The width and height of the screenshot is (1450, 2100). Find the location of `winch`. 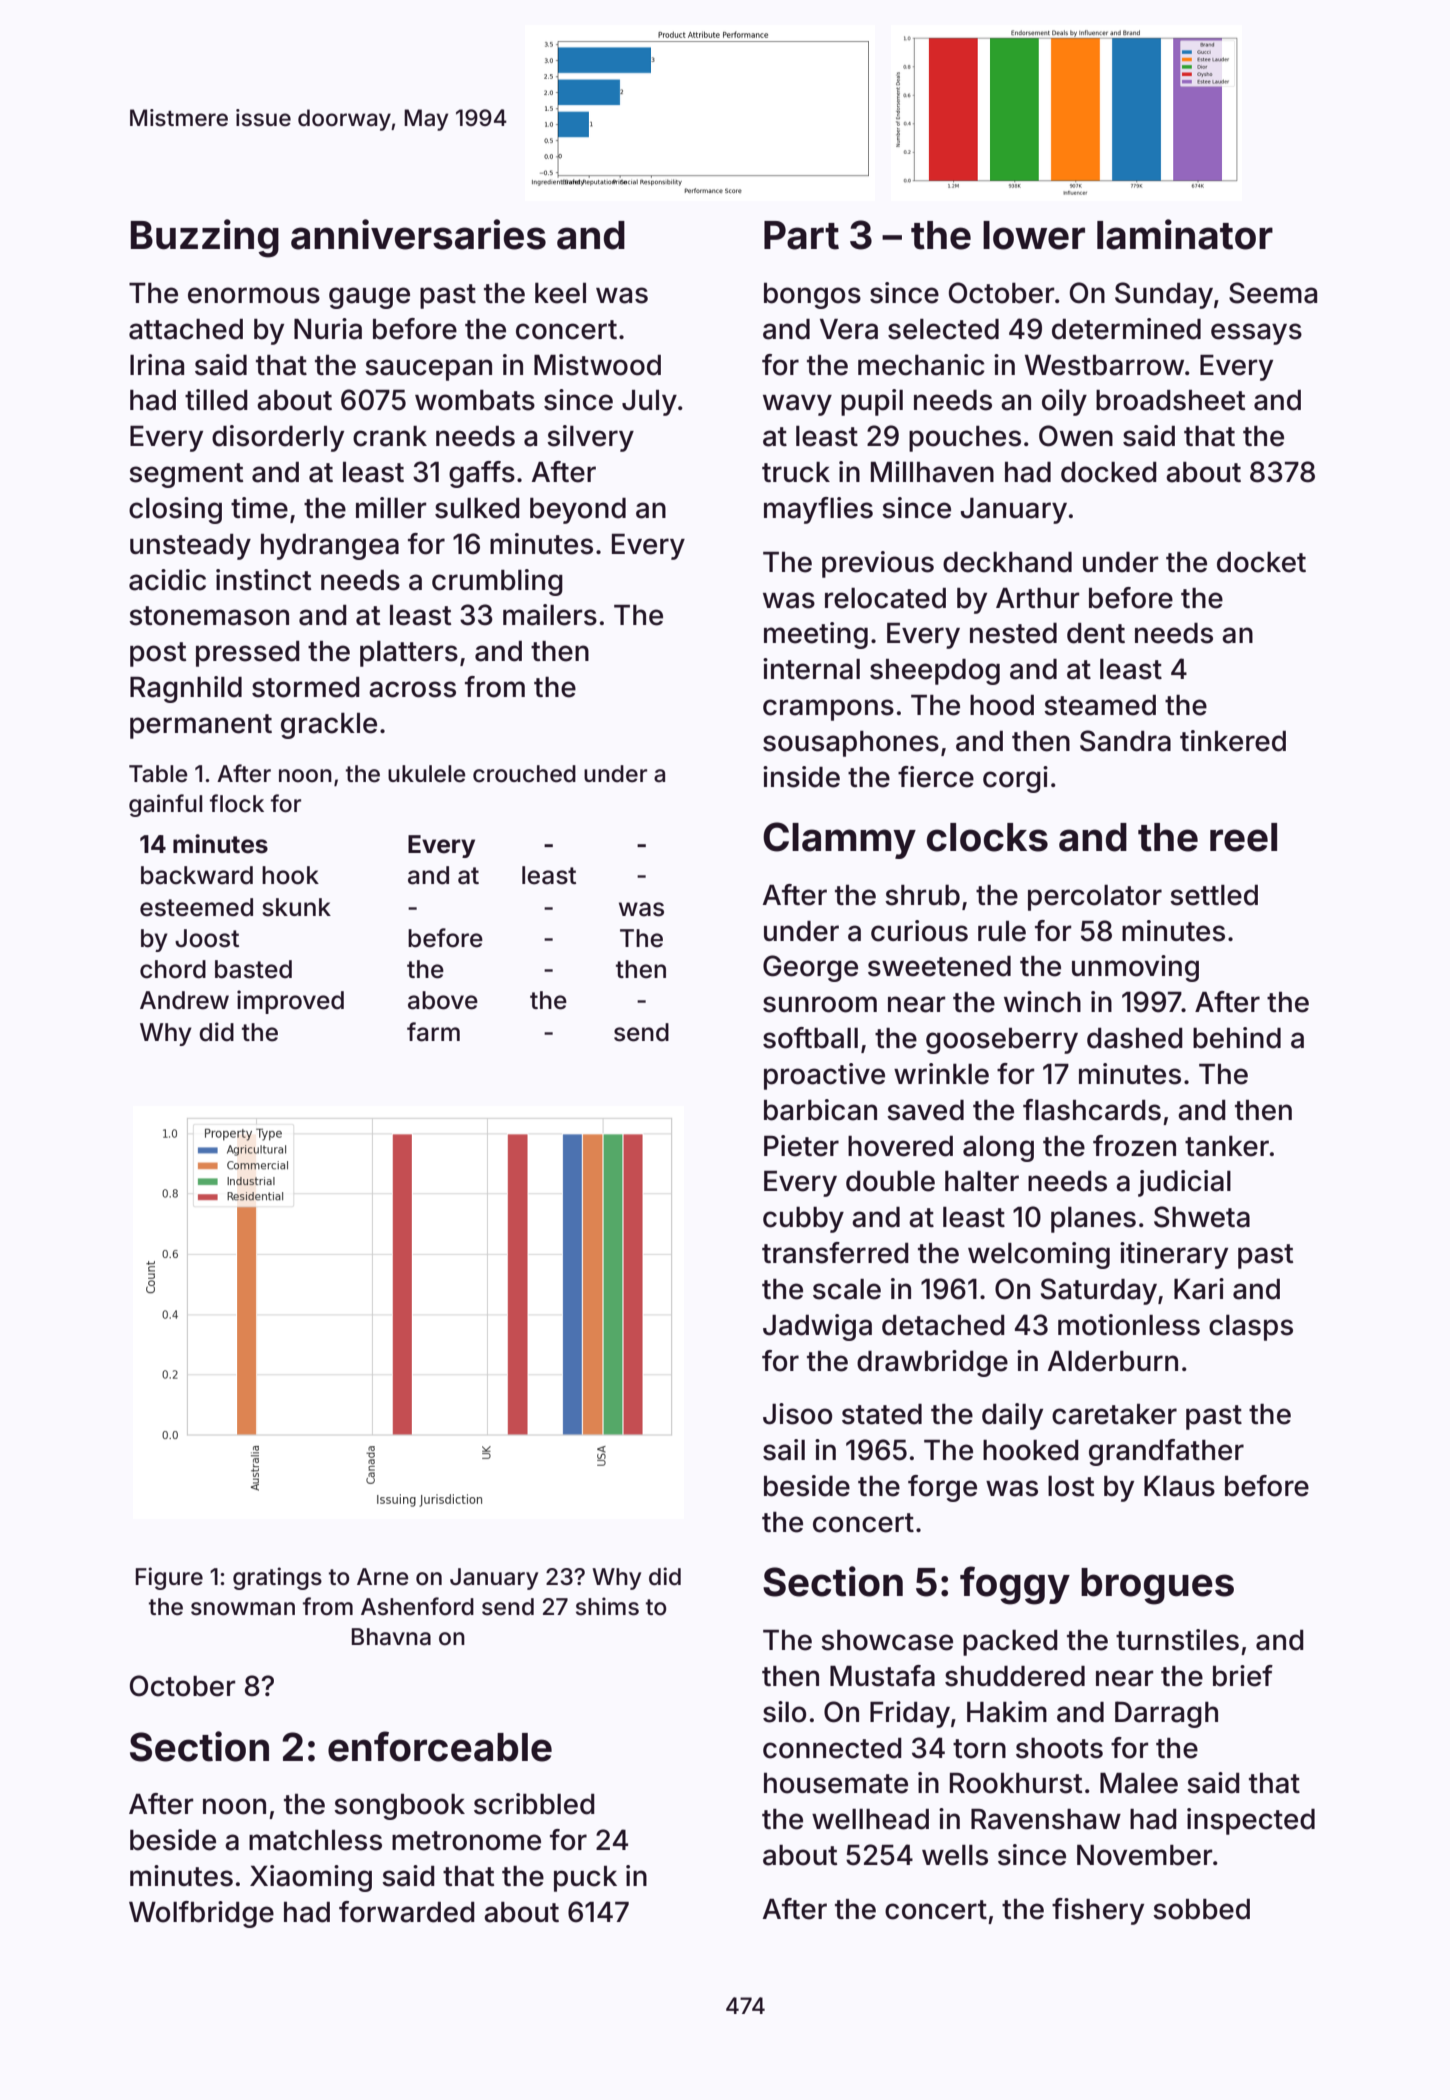

winch is located at coordinates (1042, 1002).
